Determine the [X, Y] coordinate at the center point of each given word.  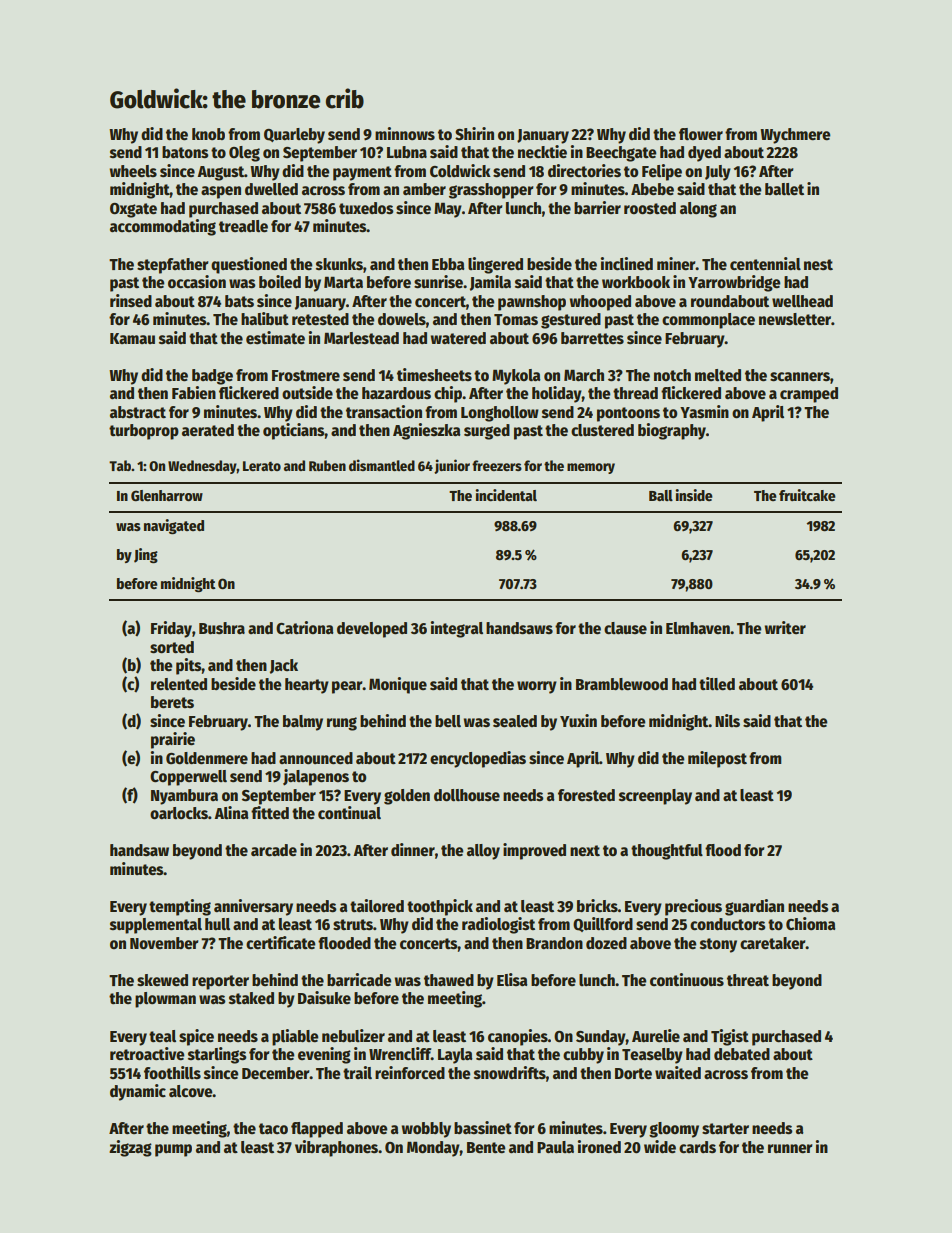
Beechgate [621, 154]
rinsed [131, 301]
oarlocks [179, 813]
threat [748, 980]
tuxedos [366, 208]
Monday [433, 1149]
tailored [377, 906]
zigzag [130, 1148]
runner [790, 1149]
